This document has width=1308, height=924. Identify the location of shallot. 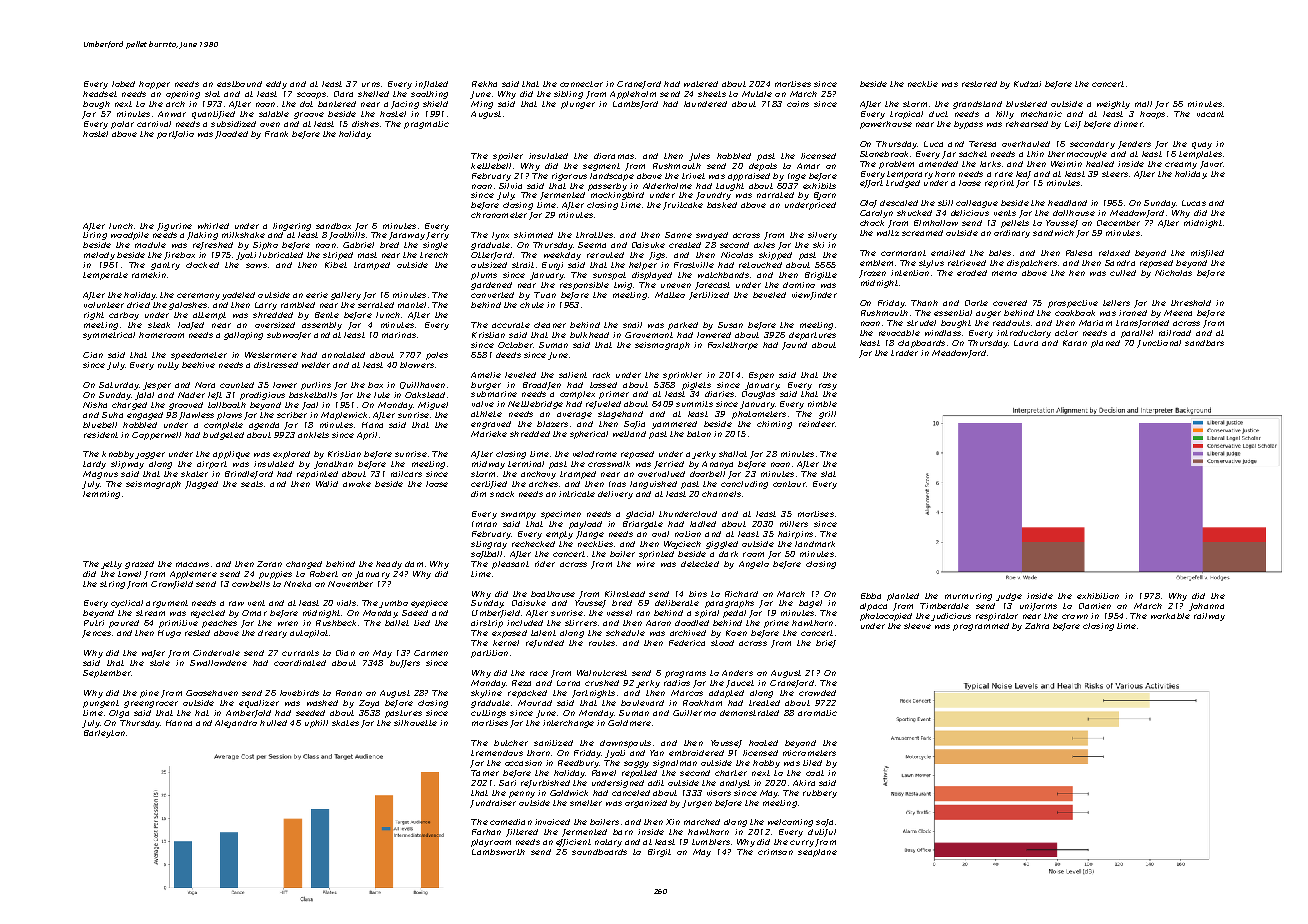
(733, 454).
